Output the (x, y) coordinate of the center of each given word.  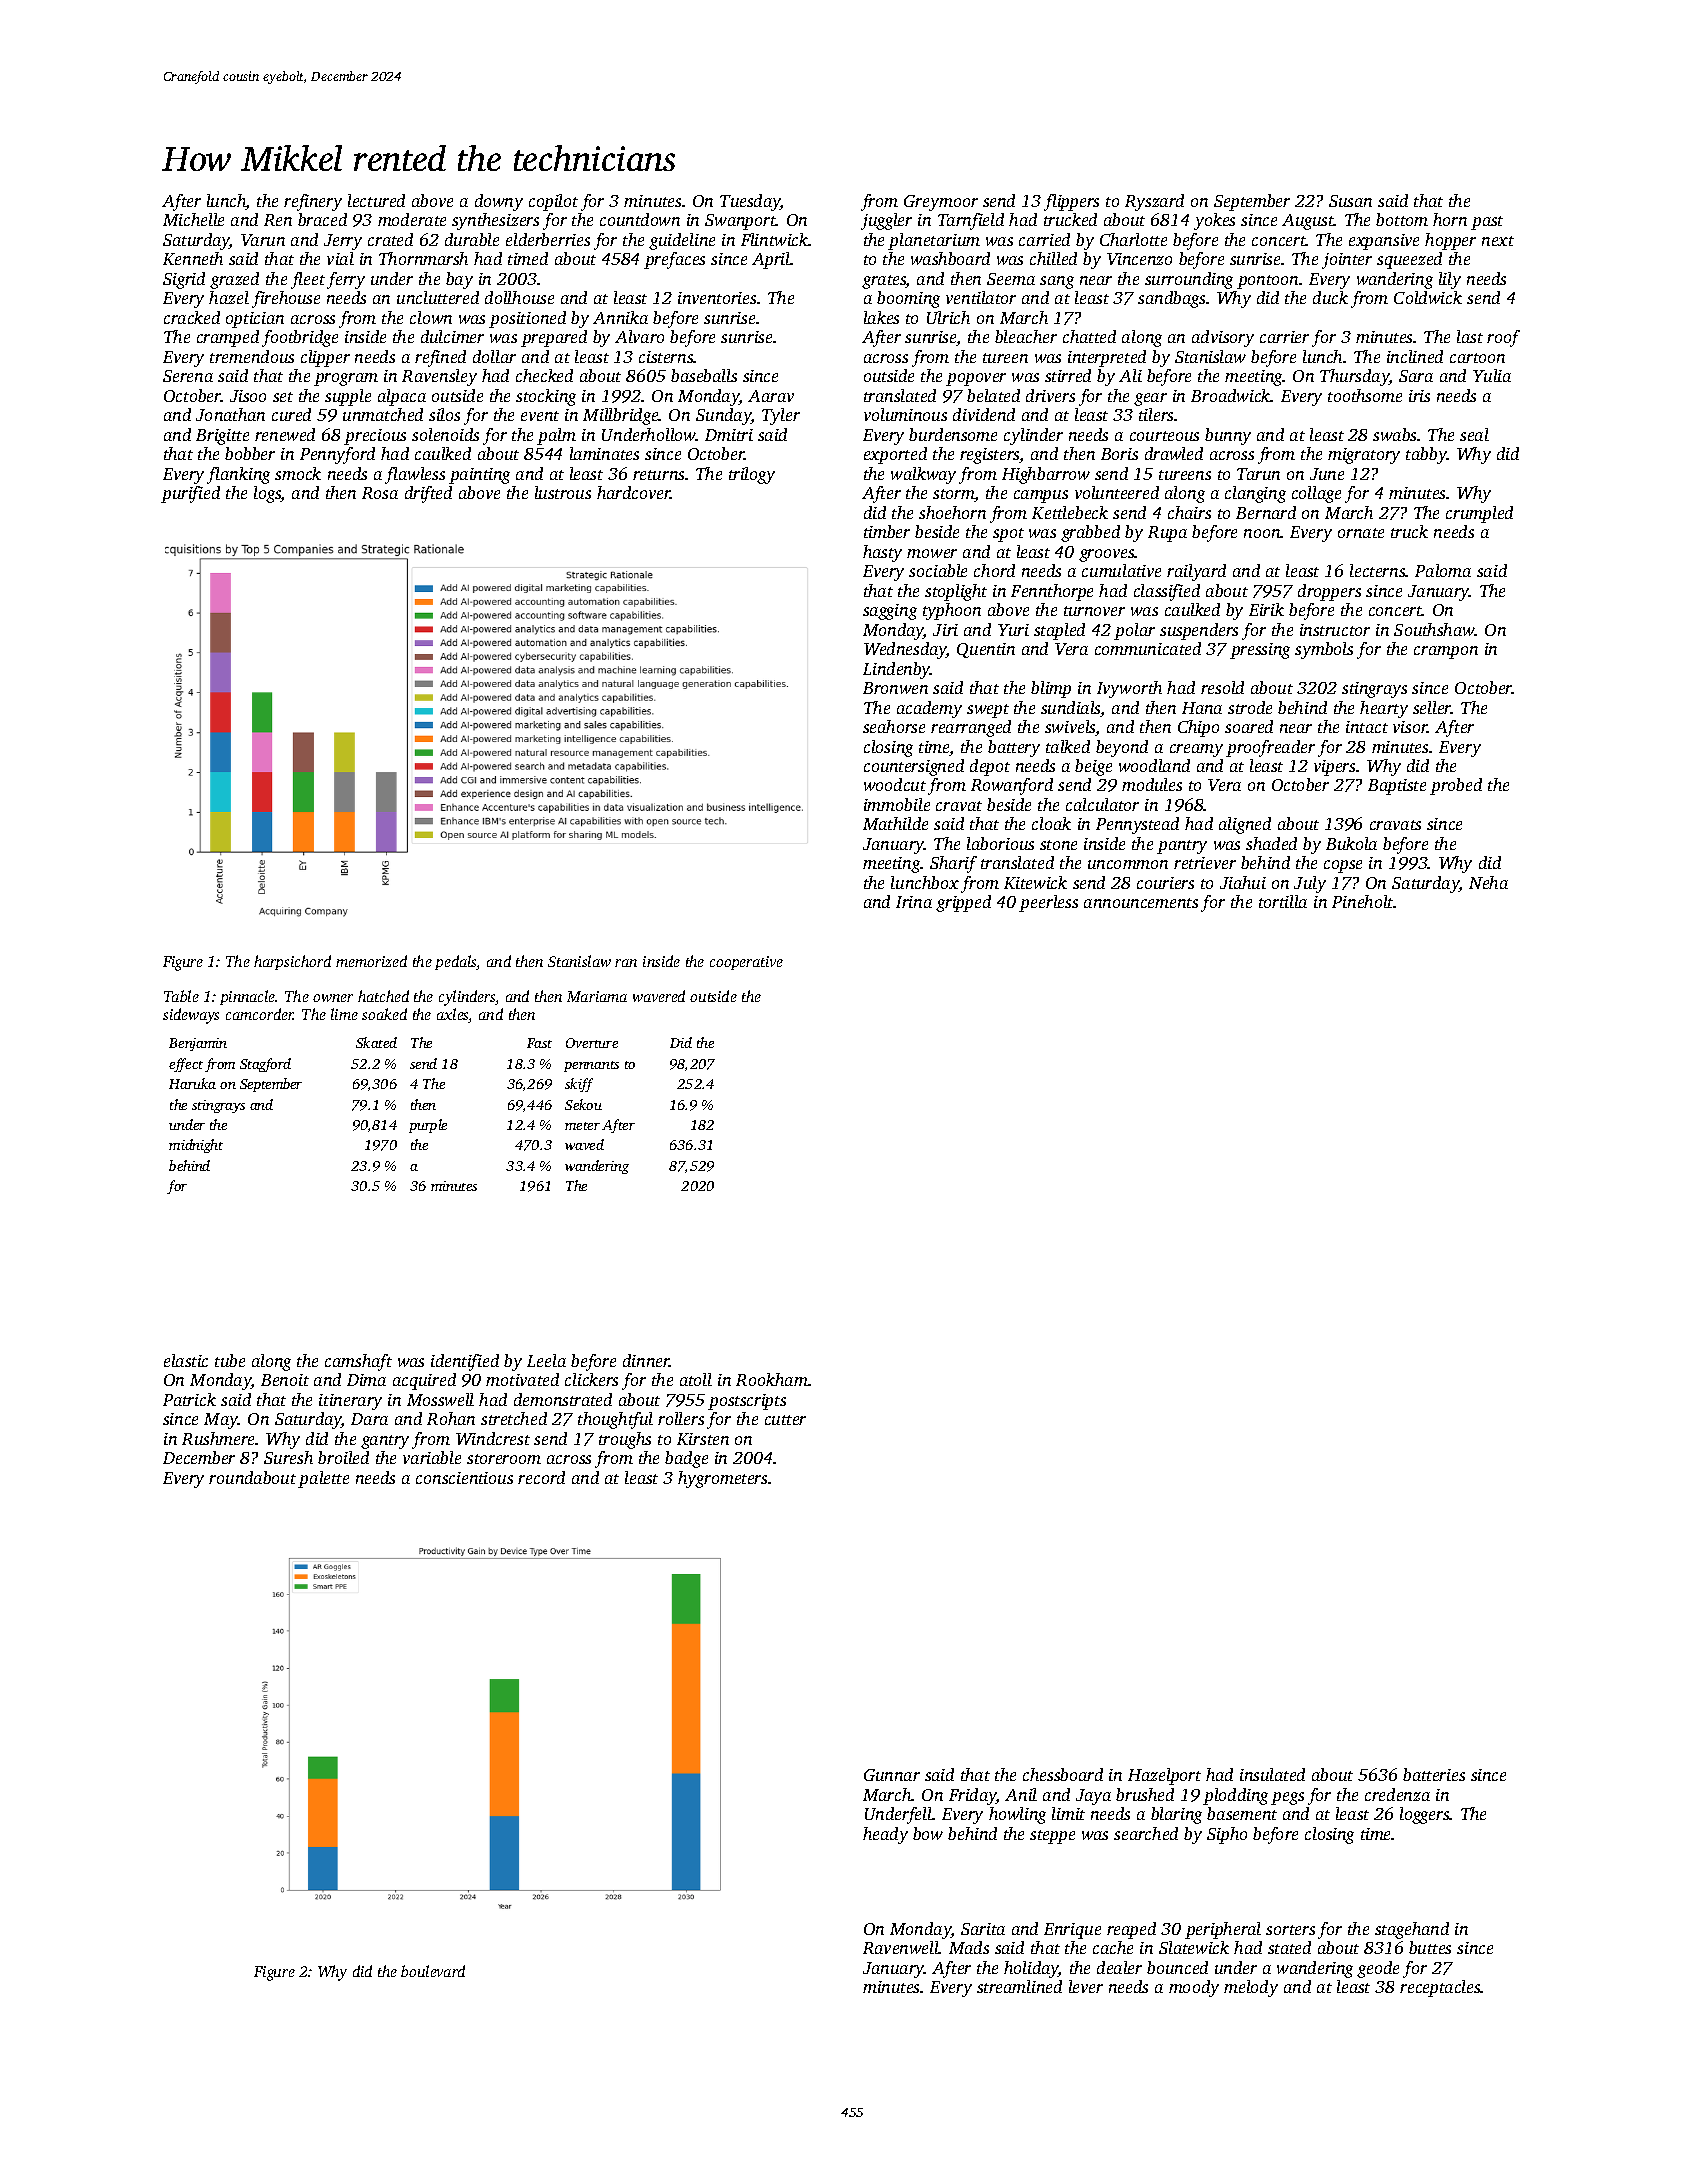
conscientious (464, 1478)
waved (584, 1144)
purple (428, 1126)
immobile (897, 804)
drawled (1174, 453)
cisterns (666, 357)
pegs (1287, 1798)
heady (885, 1835)
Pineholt (1363, 901)
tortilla (1283, 901)
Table (181, 996)
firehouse (286, 299)
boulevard (433, 1971)
